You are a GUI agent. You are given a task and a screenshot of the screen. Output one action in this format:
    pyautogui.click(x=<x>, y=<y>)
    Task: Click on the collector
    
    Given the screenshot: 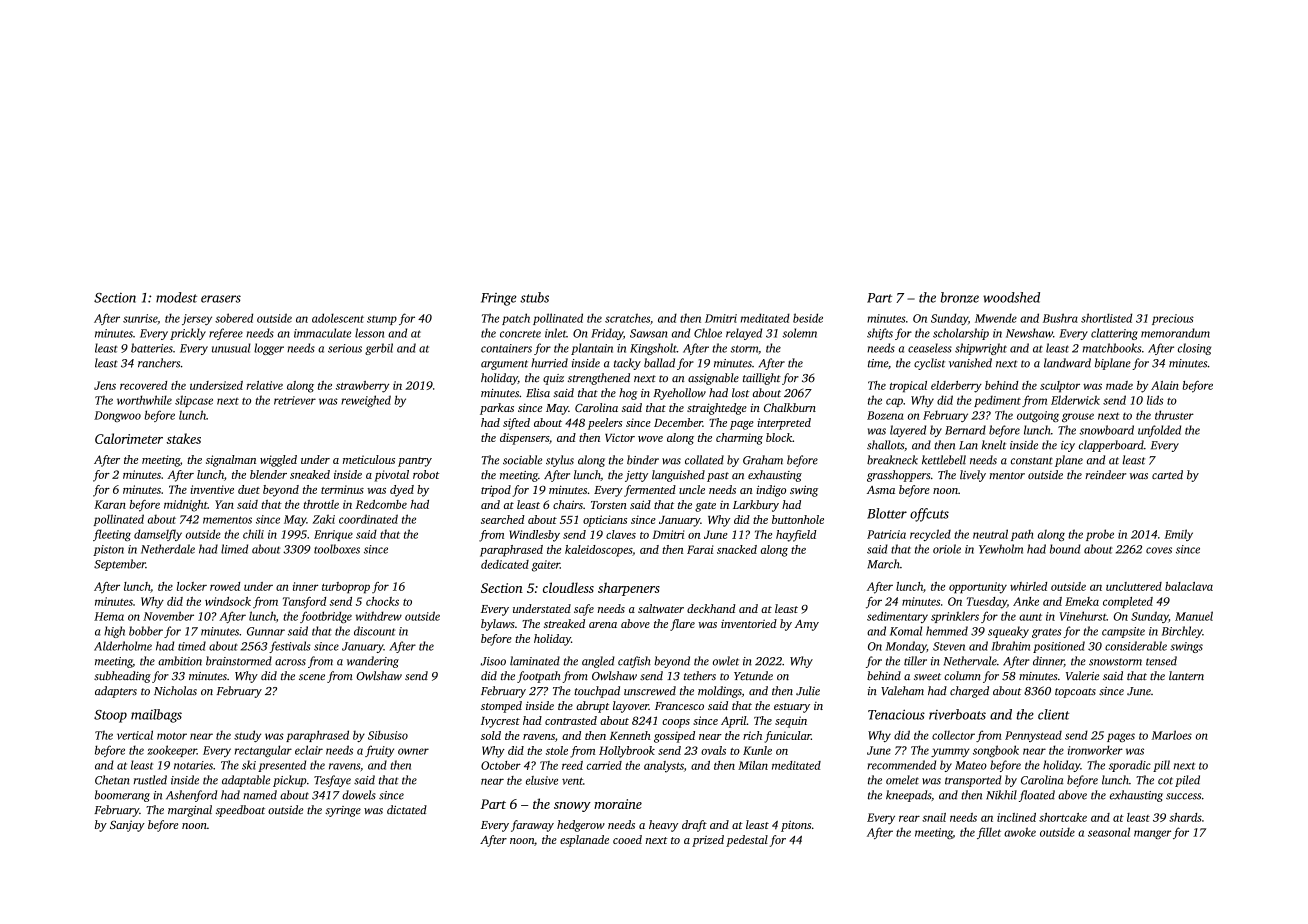 What is the action you would take?
    pyautogui.click(x=953, y=735)
